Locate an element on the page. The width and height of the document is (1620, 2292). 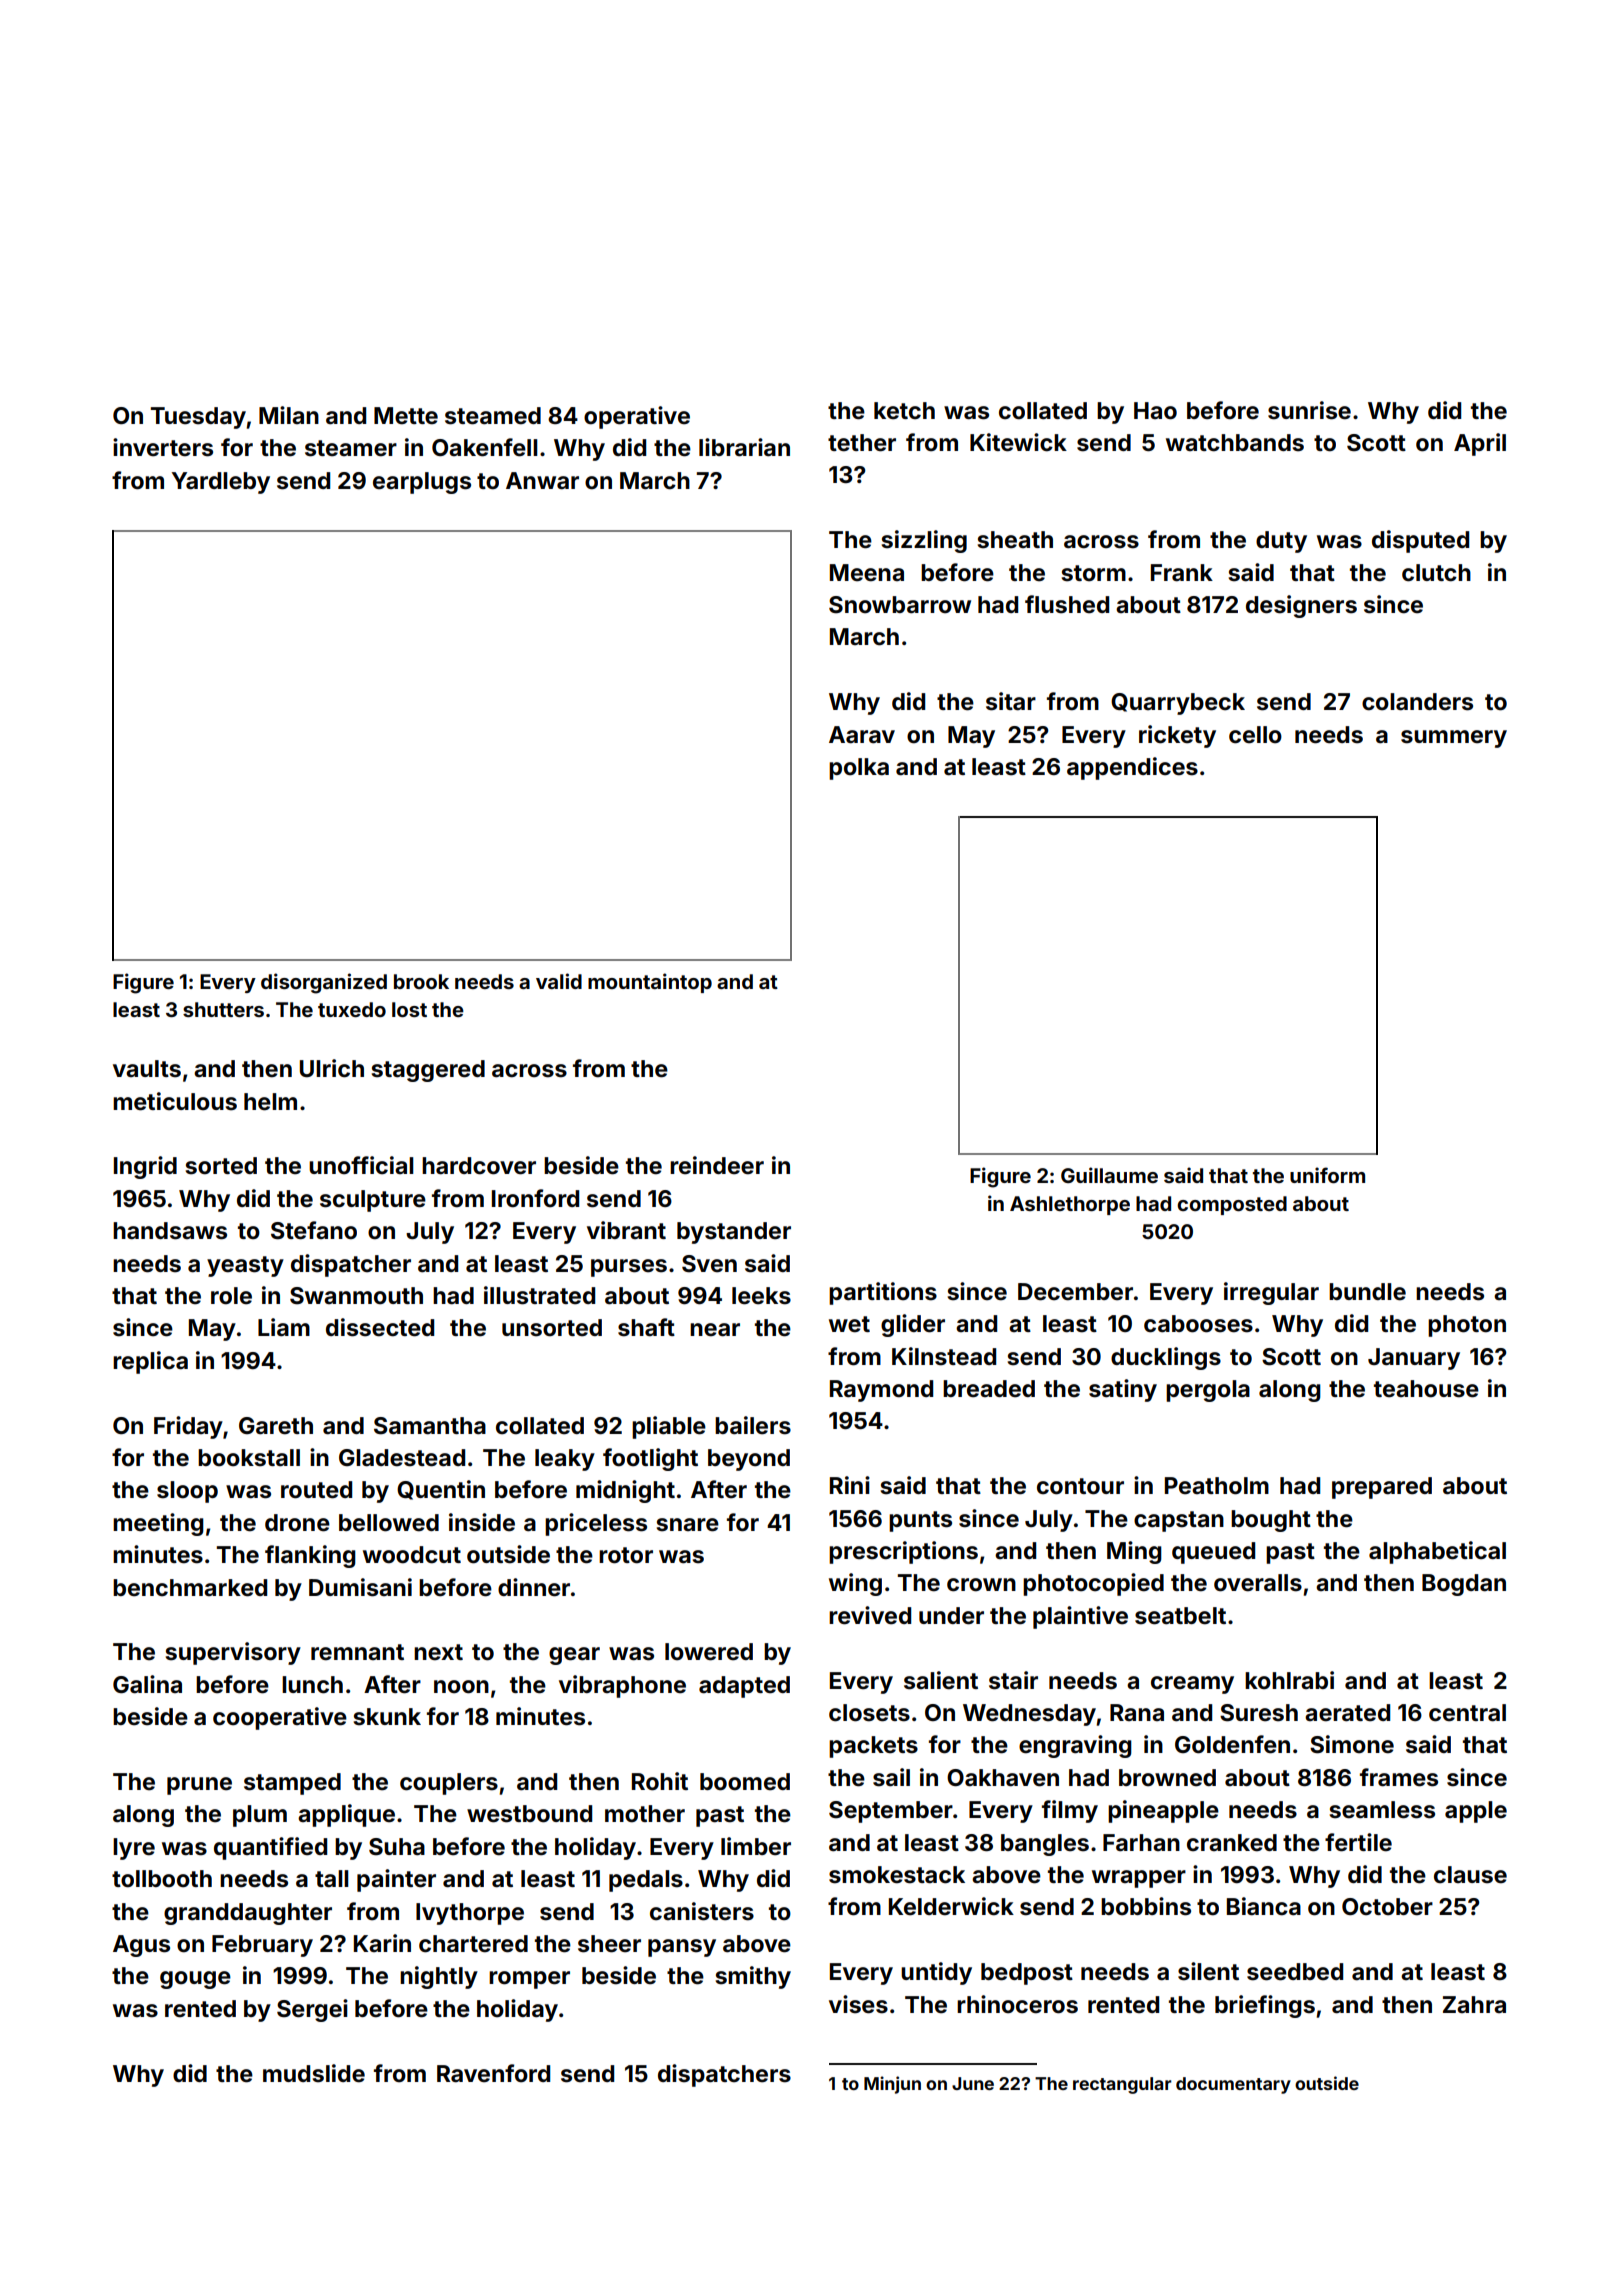
teahouse is located at coordinates (1426, 1389).
